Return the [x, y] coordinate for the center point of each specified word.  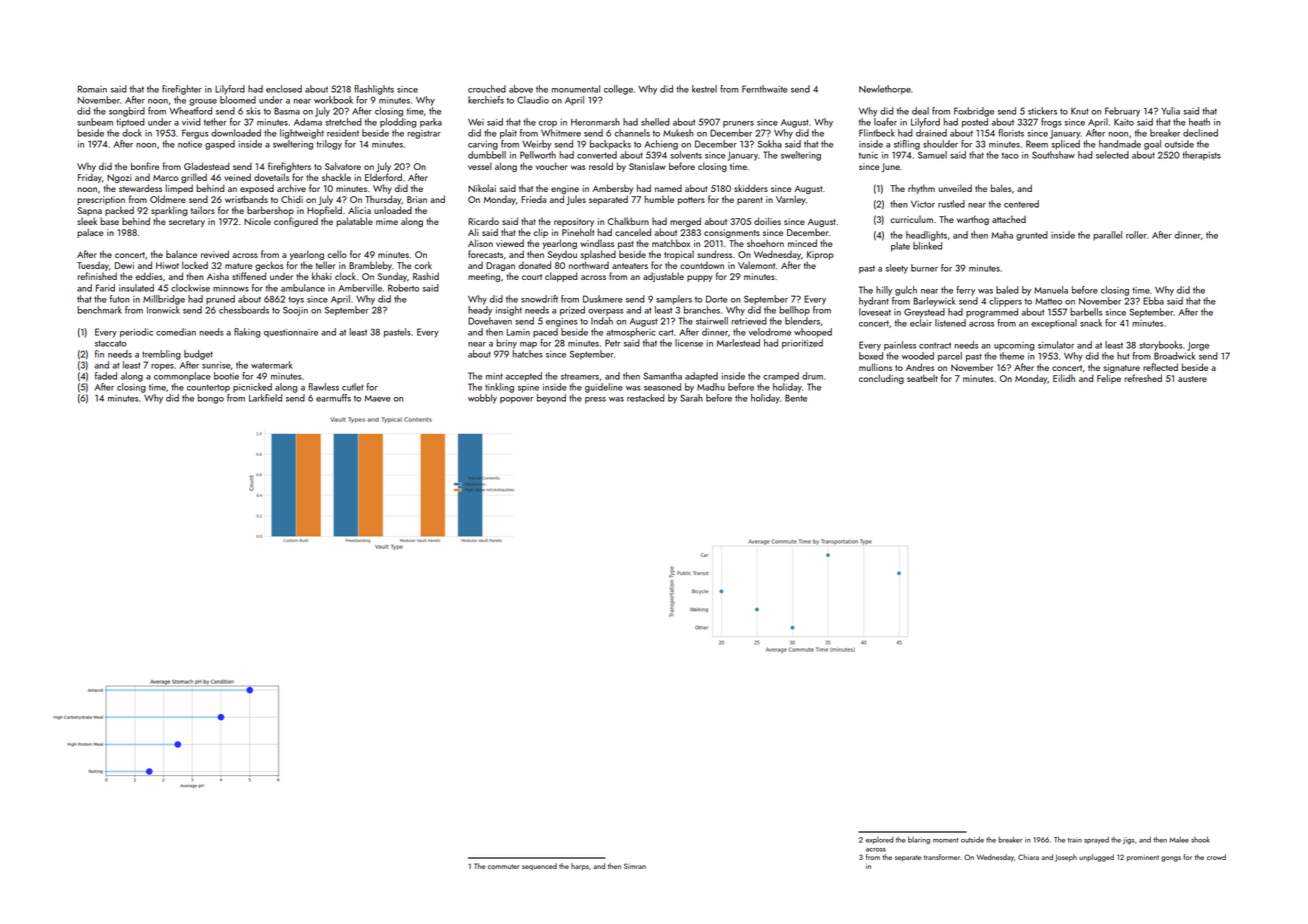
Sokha [770, 144]
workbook [333, 100]
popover [516, 400]
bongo [211, 399]
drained [931, 133]
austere [1192, 379]
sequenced [539, 867]
